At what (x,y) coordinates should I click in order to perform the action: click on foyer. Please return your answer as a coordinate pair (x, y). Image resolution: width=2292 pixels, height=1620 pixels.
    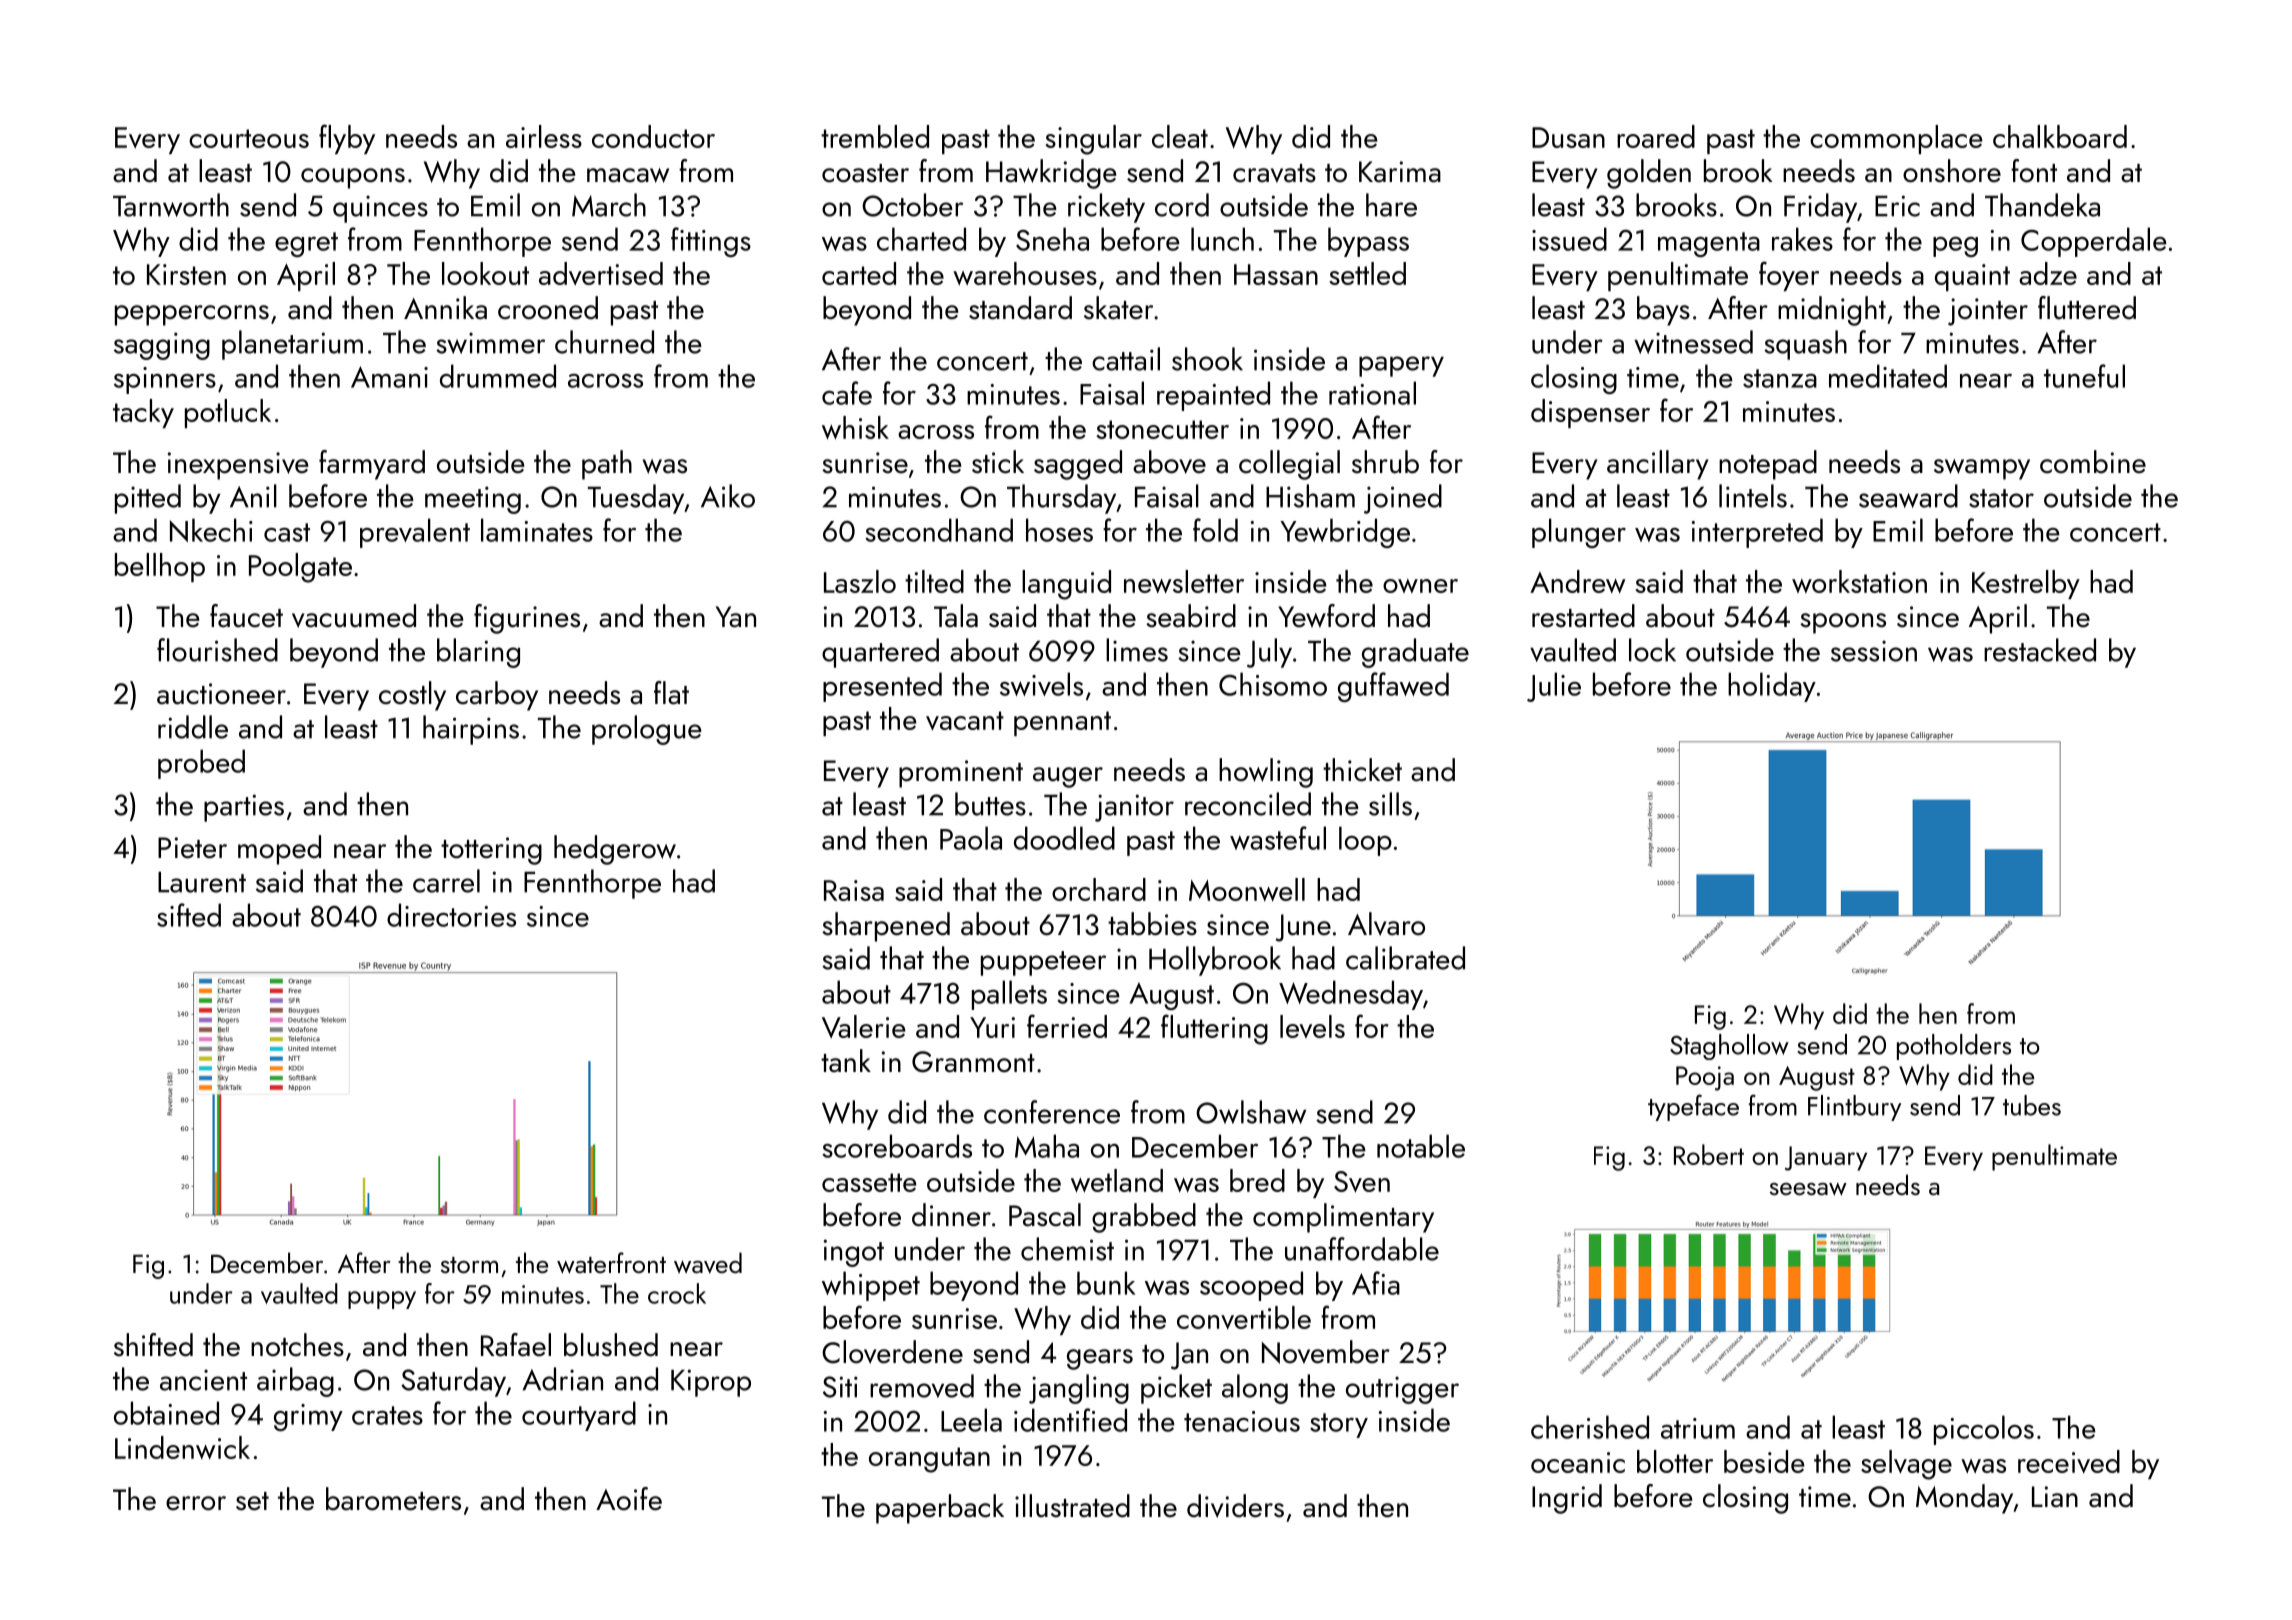
    Looking at the image, I should click on (1789, 276).
